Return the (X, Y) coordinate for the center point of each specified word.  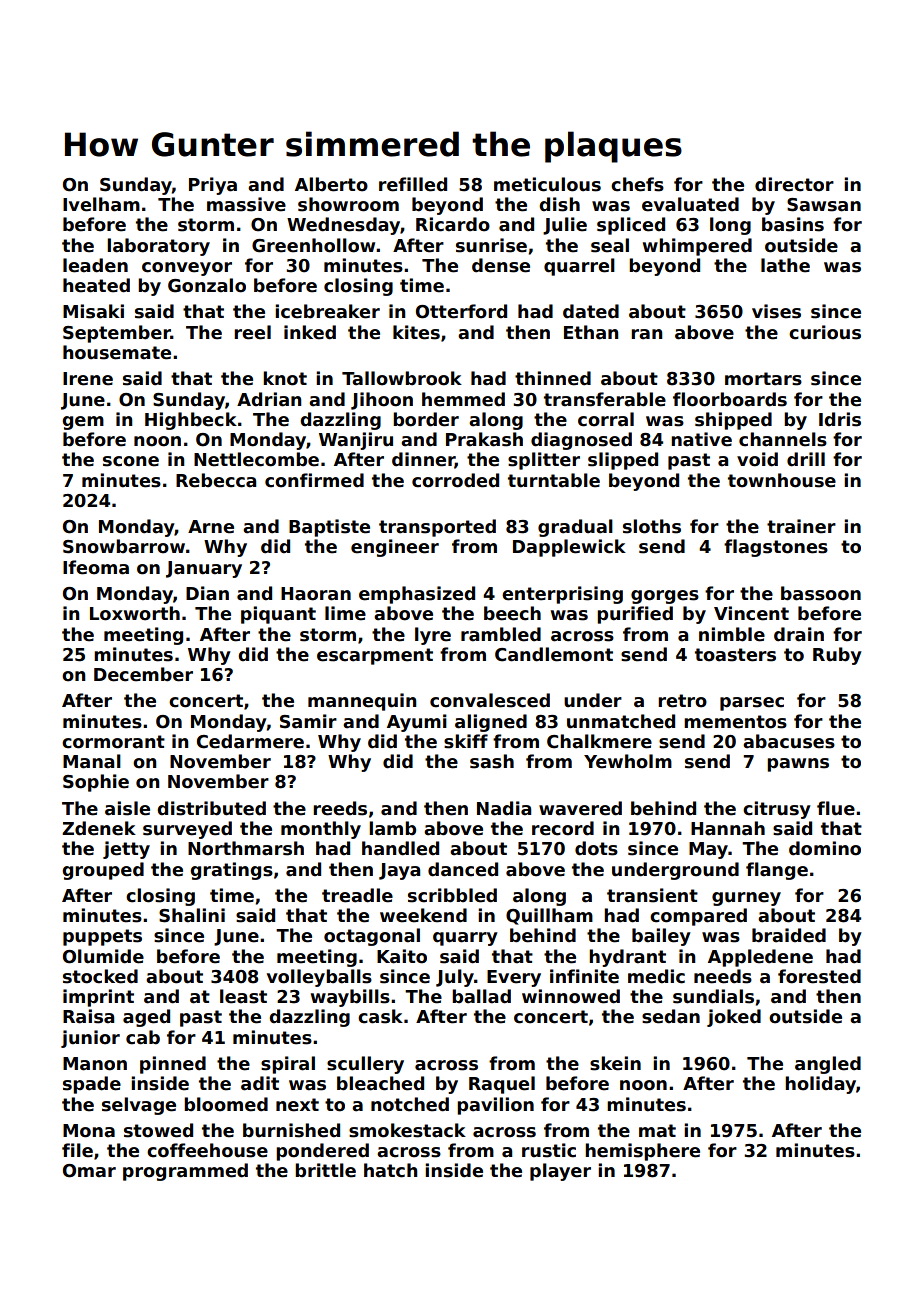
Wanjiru (356, 441)
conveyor (187, 269)
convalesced (490, 700)
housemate (117, 352)
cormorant (113, 742)
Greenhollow (313, 245)
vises (776, 311)
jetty (126, 850)
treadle (357, 895)
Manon (95, 1064)
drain (799, 634)
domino (825, 848)
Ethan (591, 332)
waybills (350, 998)
